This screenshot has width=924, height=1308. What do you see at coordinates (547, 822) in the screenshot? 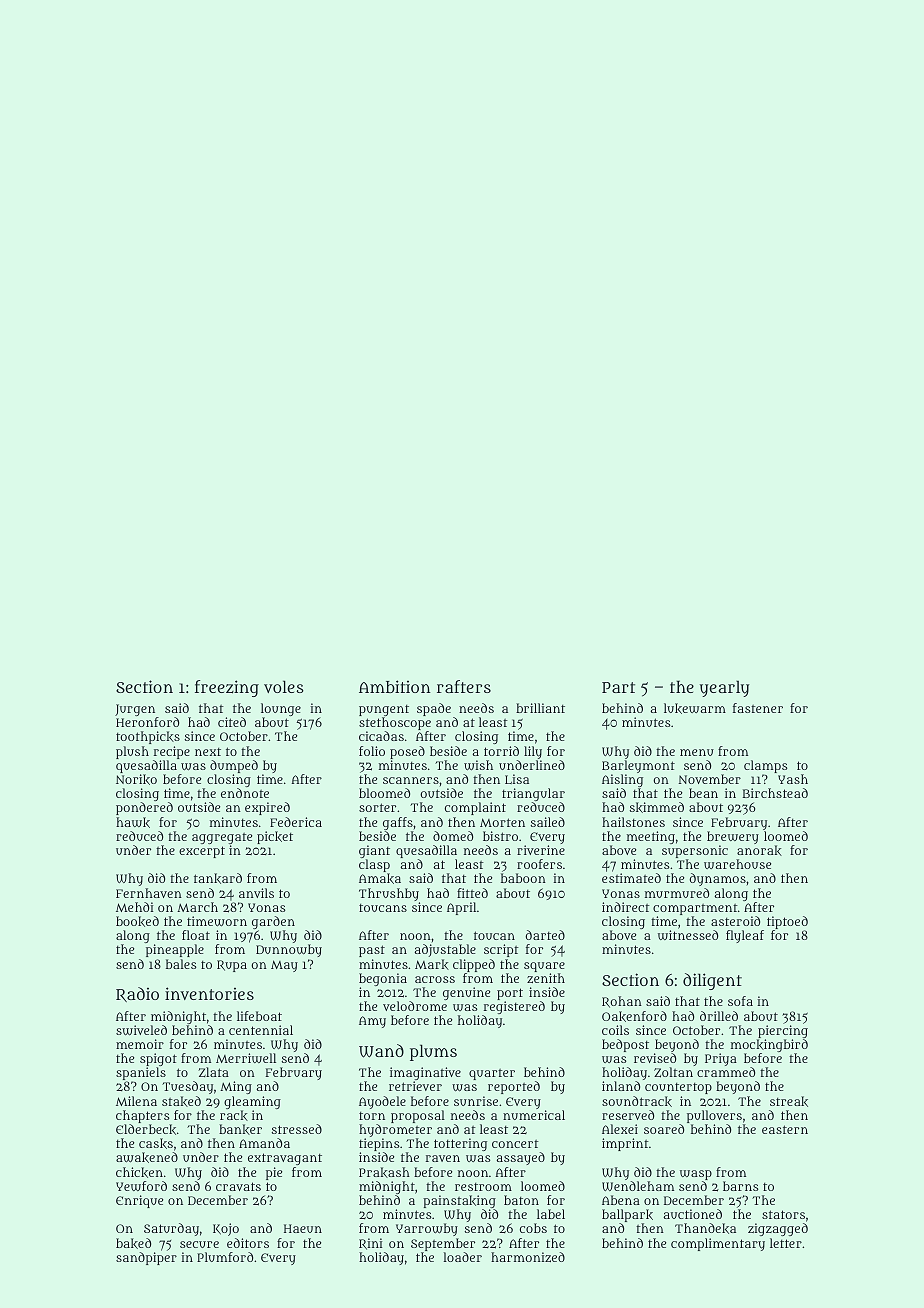
I see `sailed` at bounding box center [547, 822].
